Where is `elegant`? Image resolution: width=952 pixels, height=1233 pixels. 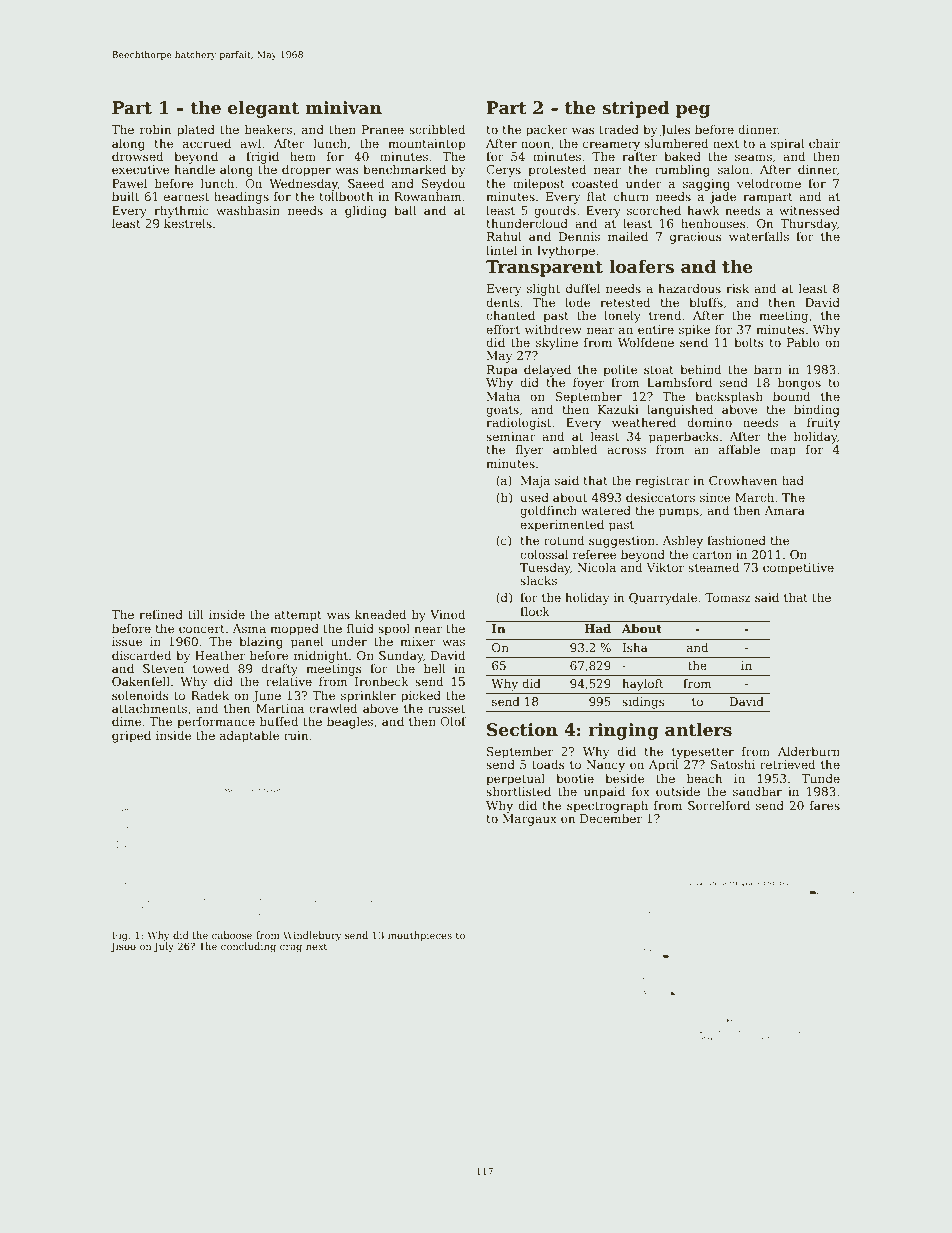 elegant is located at coordinates (263, 109).
